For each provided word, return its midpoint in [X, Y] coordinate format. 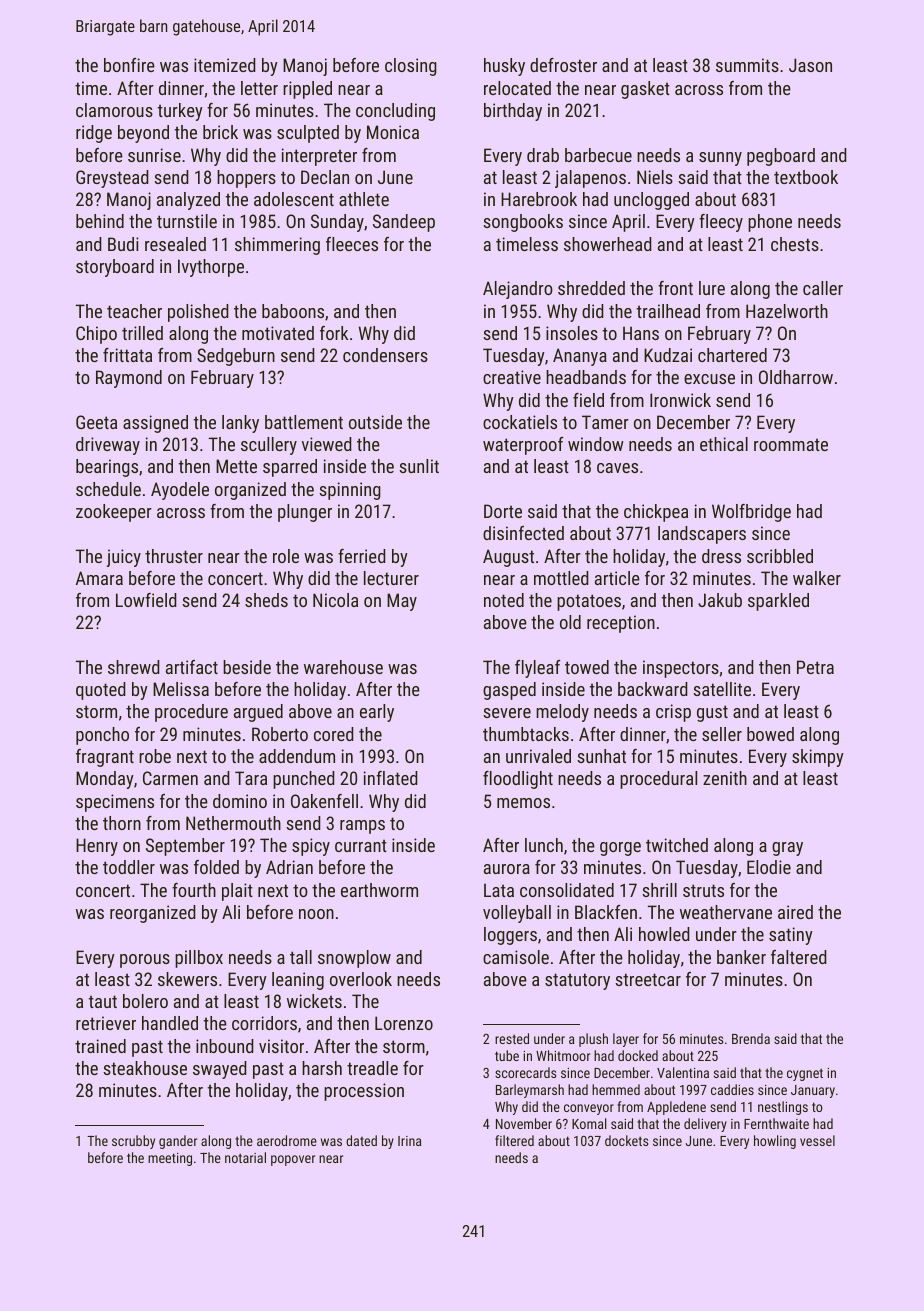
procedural [658, 780]
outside [375, 422]
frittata [127, 355]
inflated [391, 778]
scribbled [780, 556]
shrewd [134, 667]
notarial [245, 1157]
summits [747, 65]
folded [216, 867]
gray [787, 849]
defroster [563, 65]
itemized [225, 65]
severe [507, 713]
